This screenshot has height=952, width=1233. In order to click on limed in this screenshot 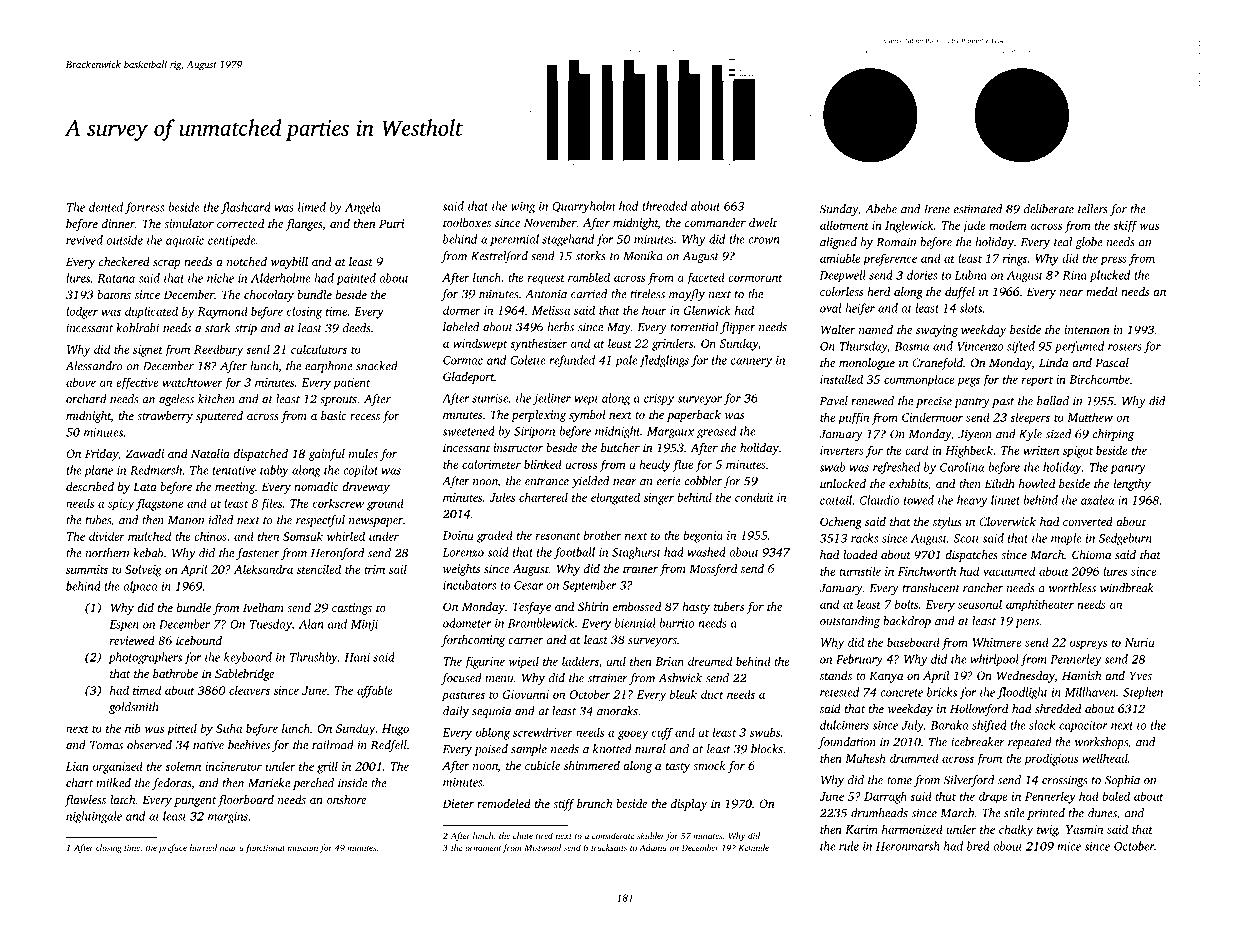, I will do `click(312, 207)`.
